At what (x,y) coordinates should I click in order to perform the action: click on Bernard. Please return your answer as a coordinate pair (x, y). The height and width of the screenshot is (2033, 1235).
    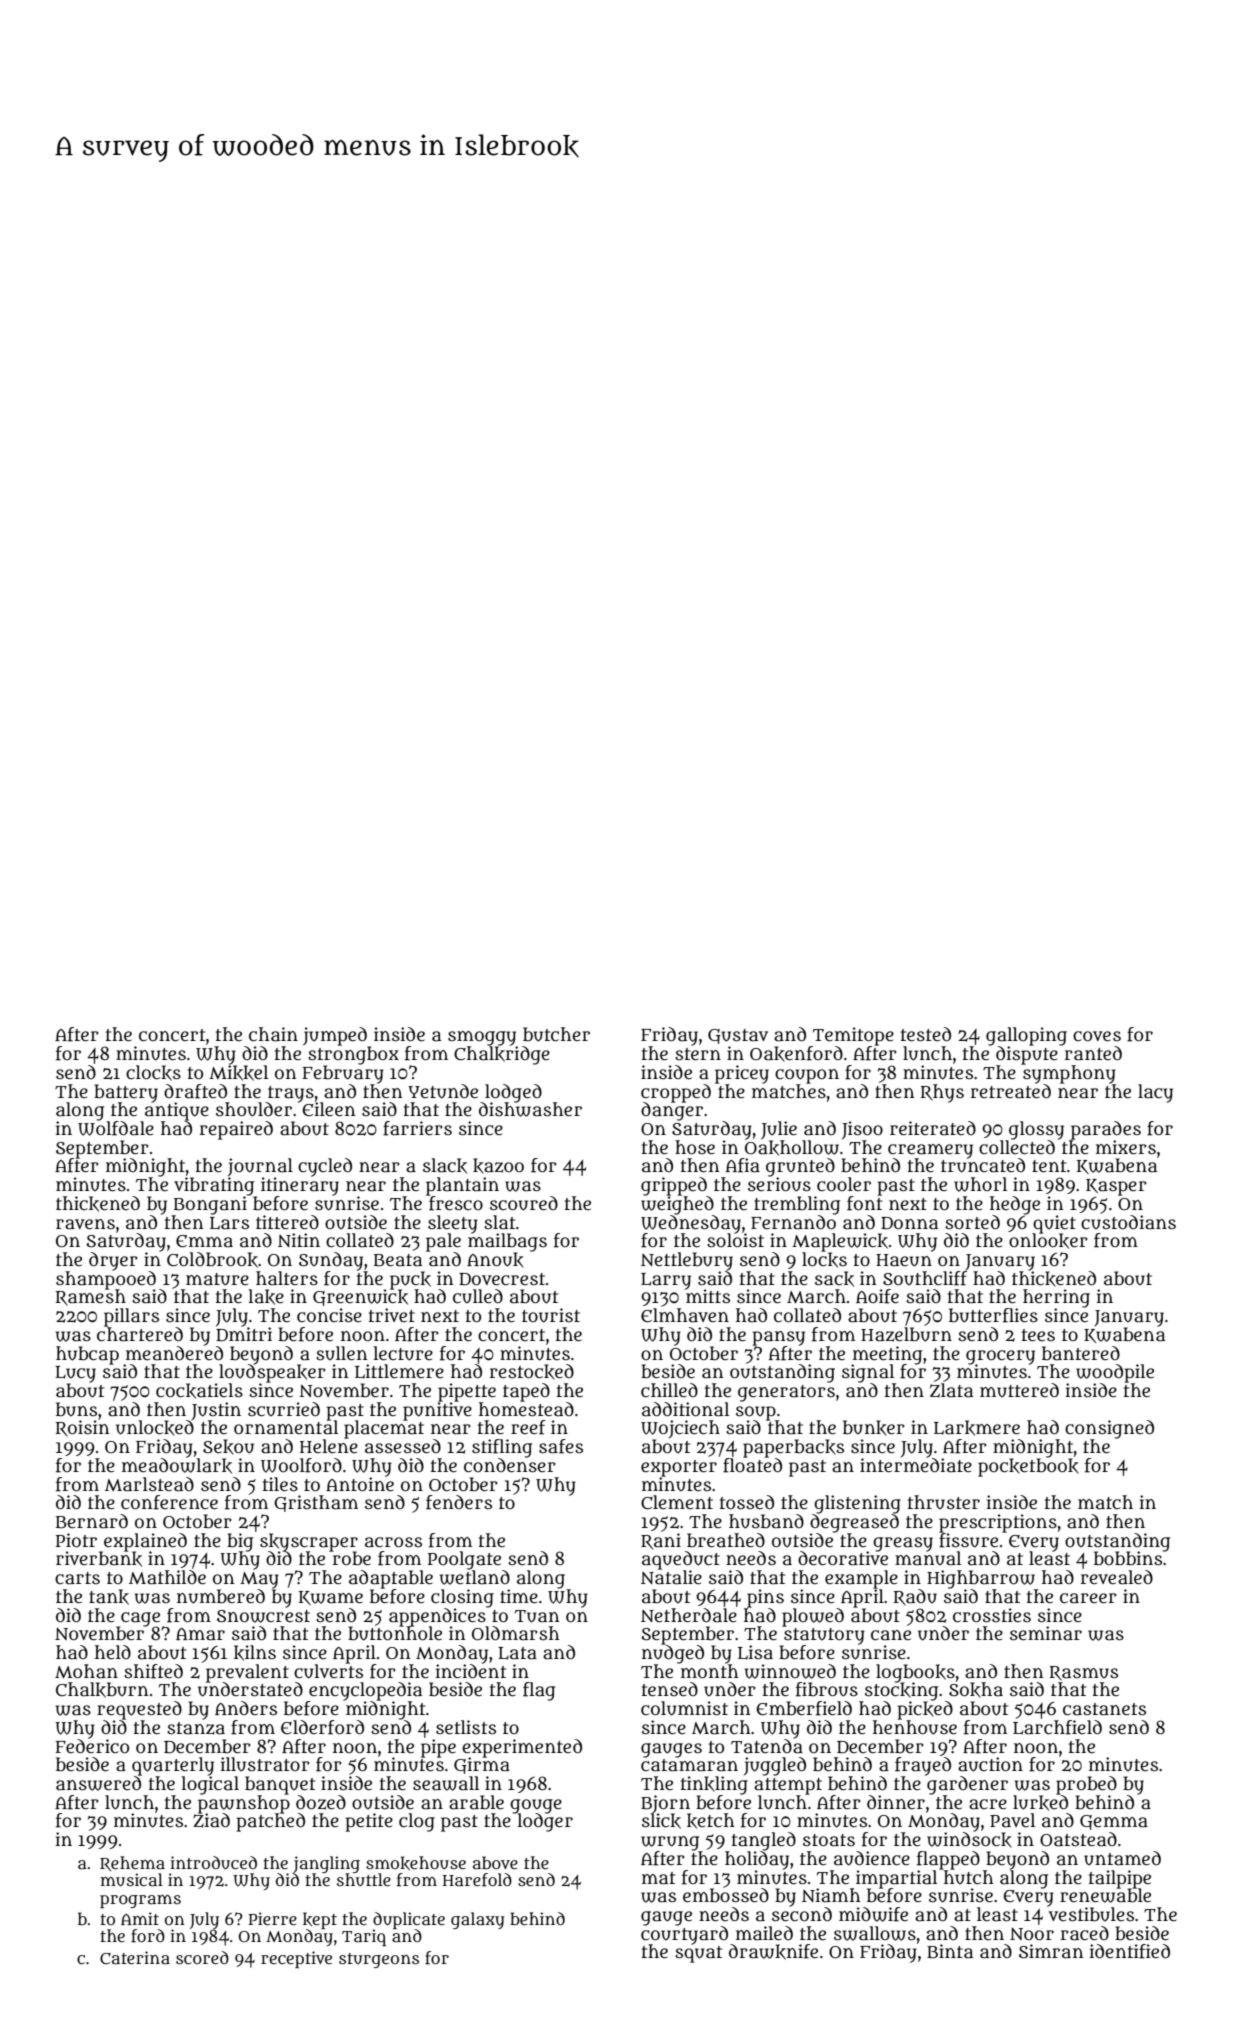
    Looking at the image, I should click on (92, 1521).
